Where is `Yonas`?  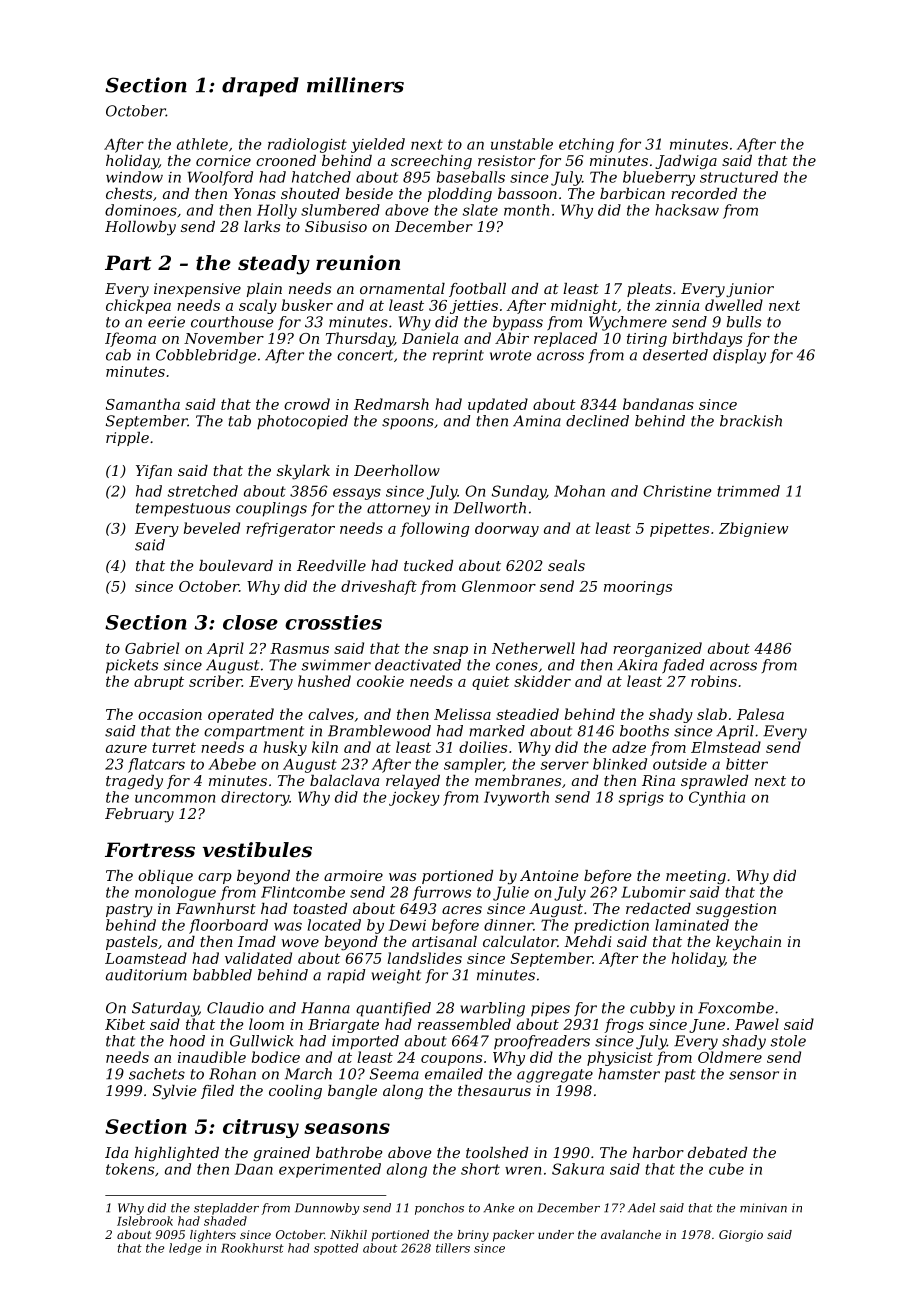 Yonas is located at coordinates (255, 193).
